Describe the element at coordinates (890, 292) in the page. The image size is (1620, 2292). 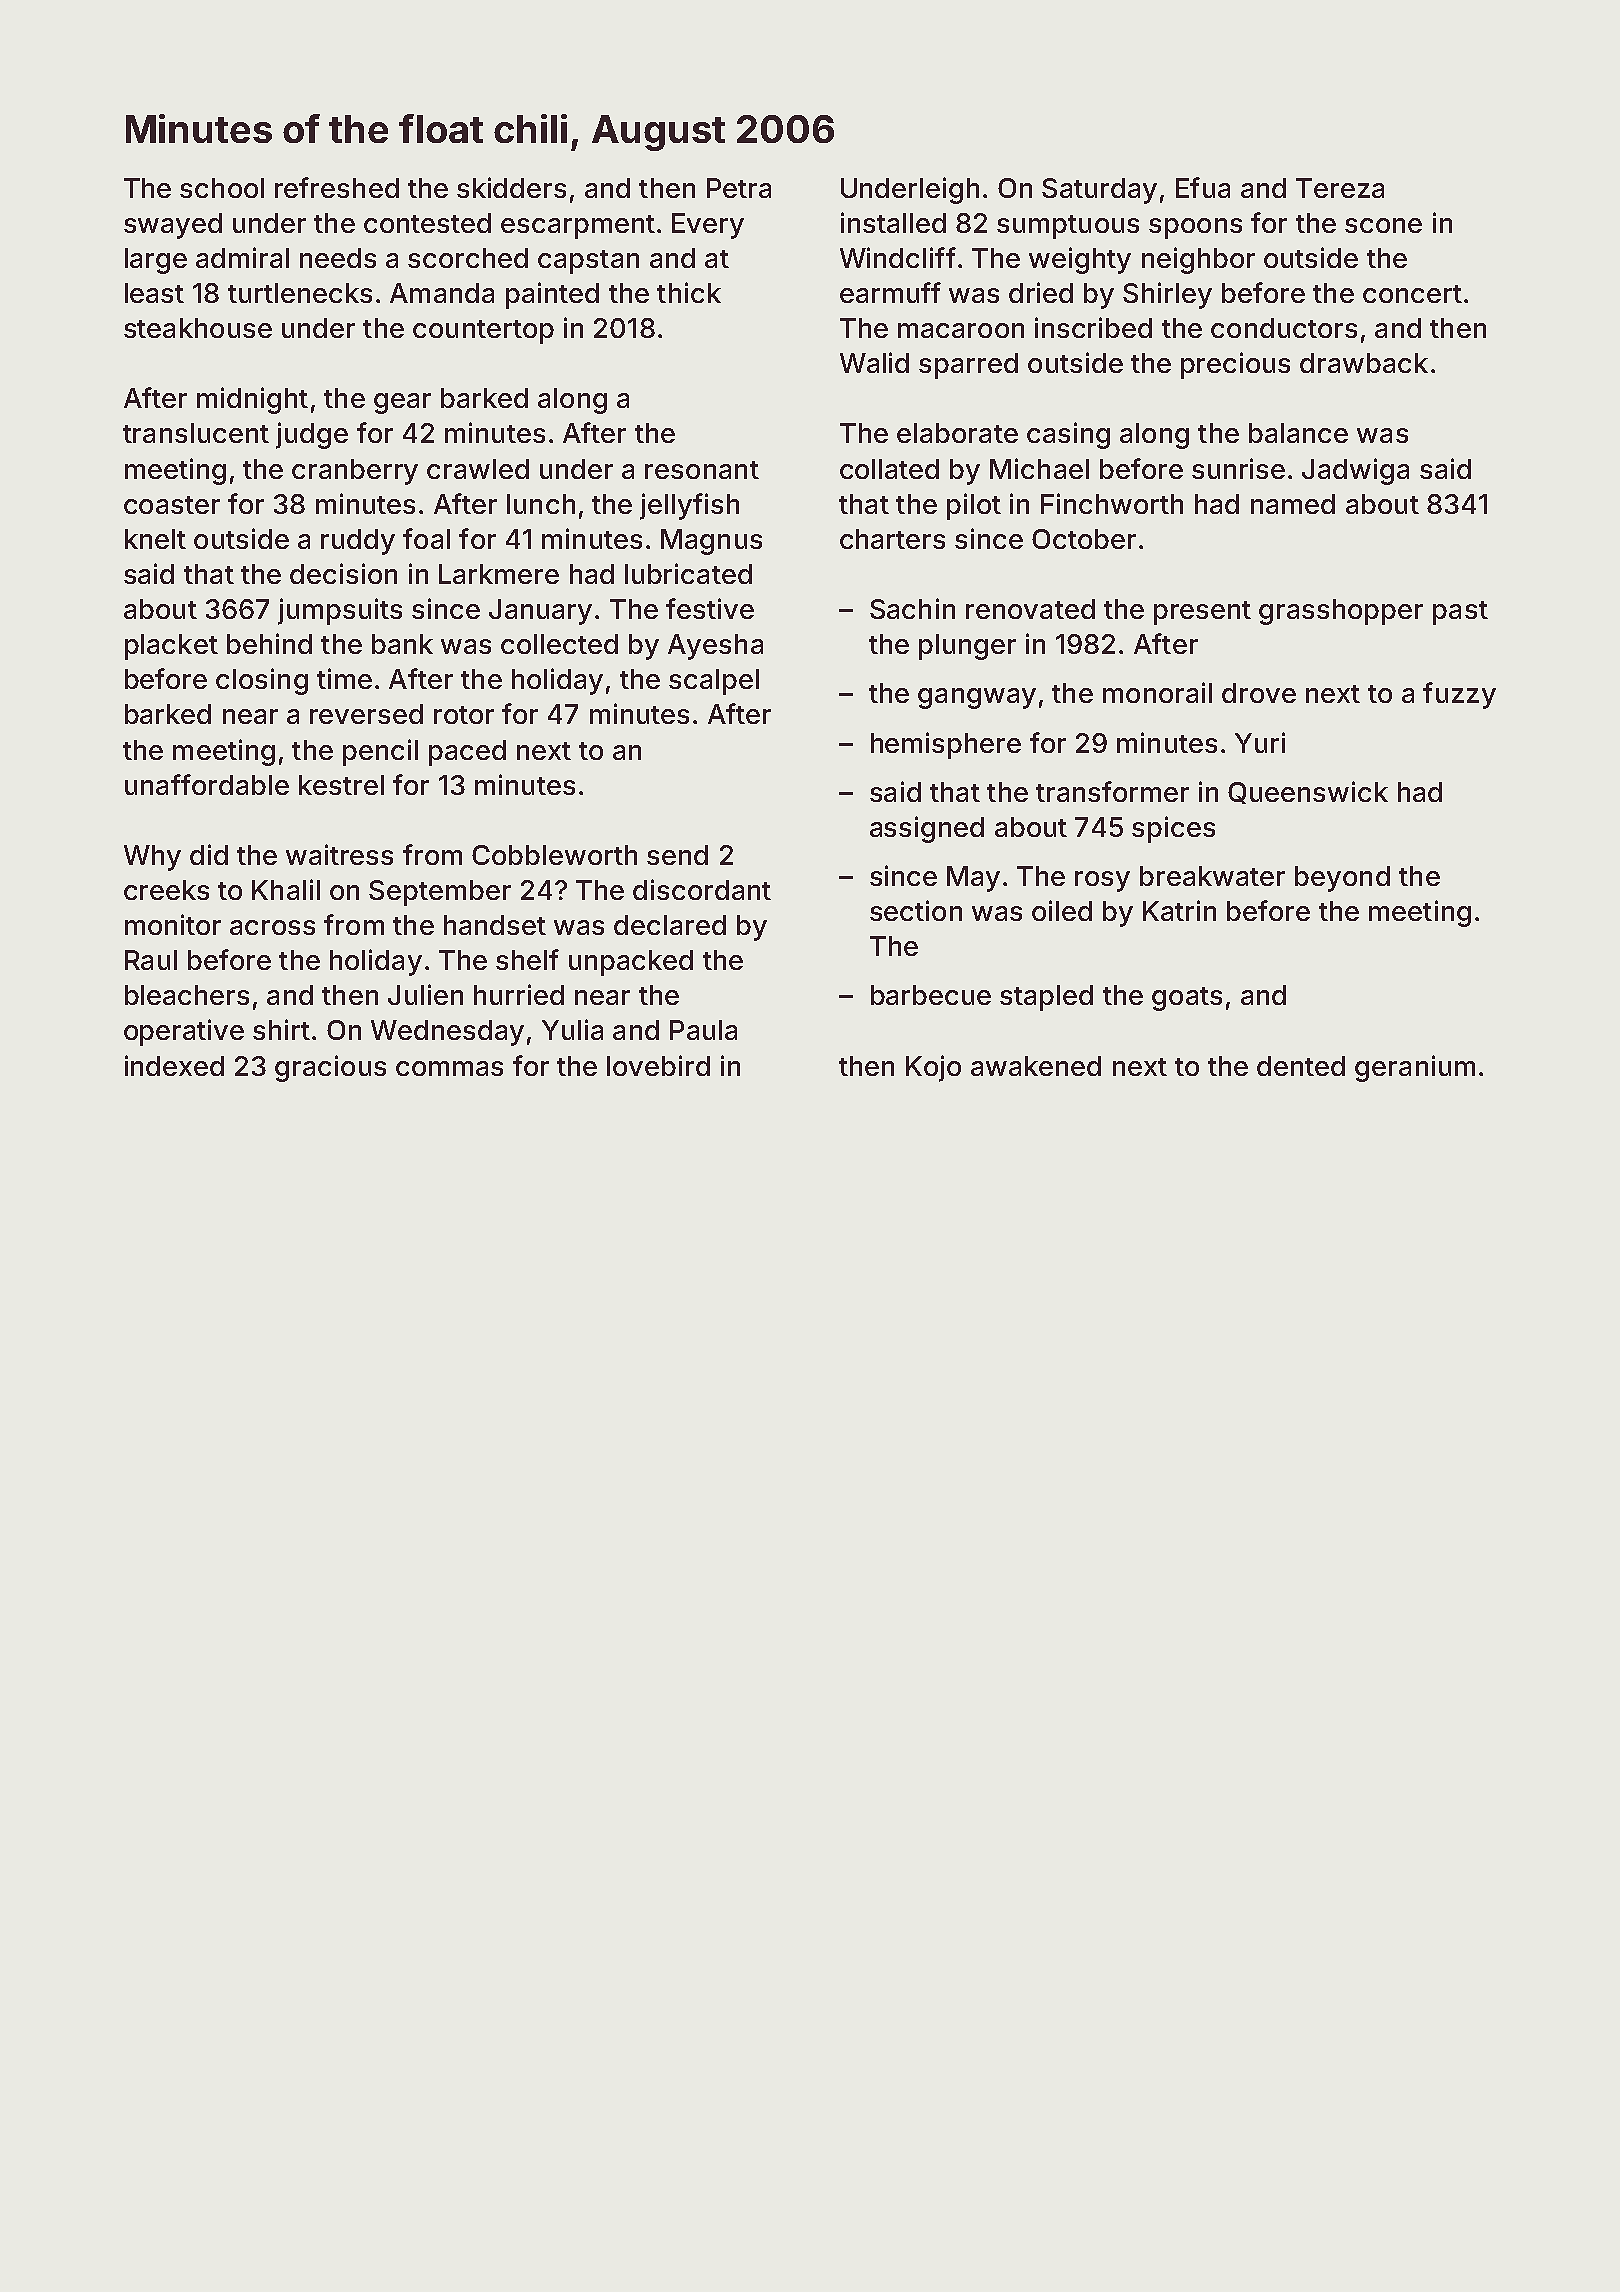
I see `earmuff` at that location.
